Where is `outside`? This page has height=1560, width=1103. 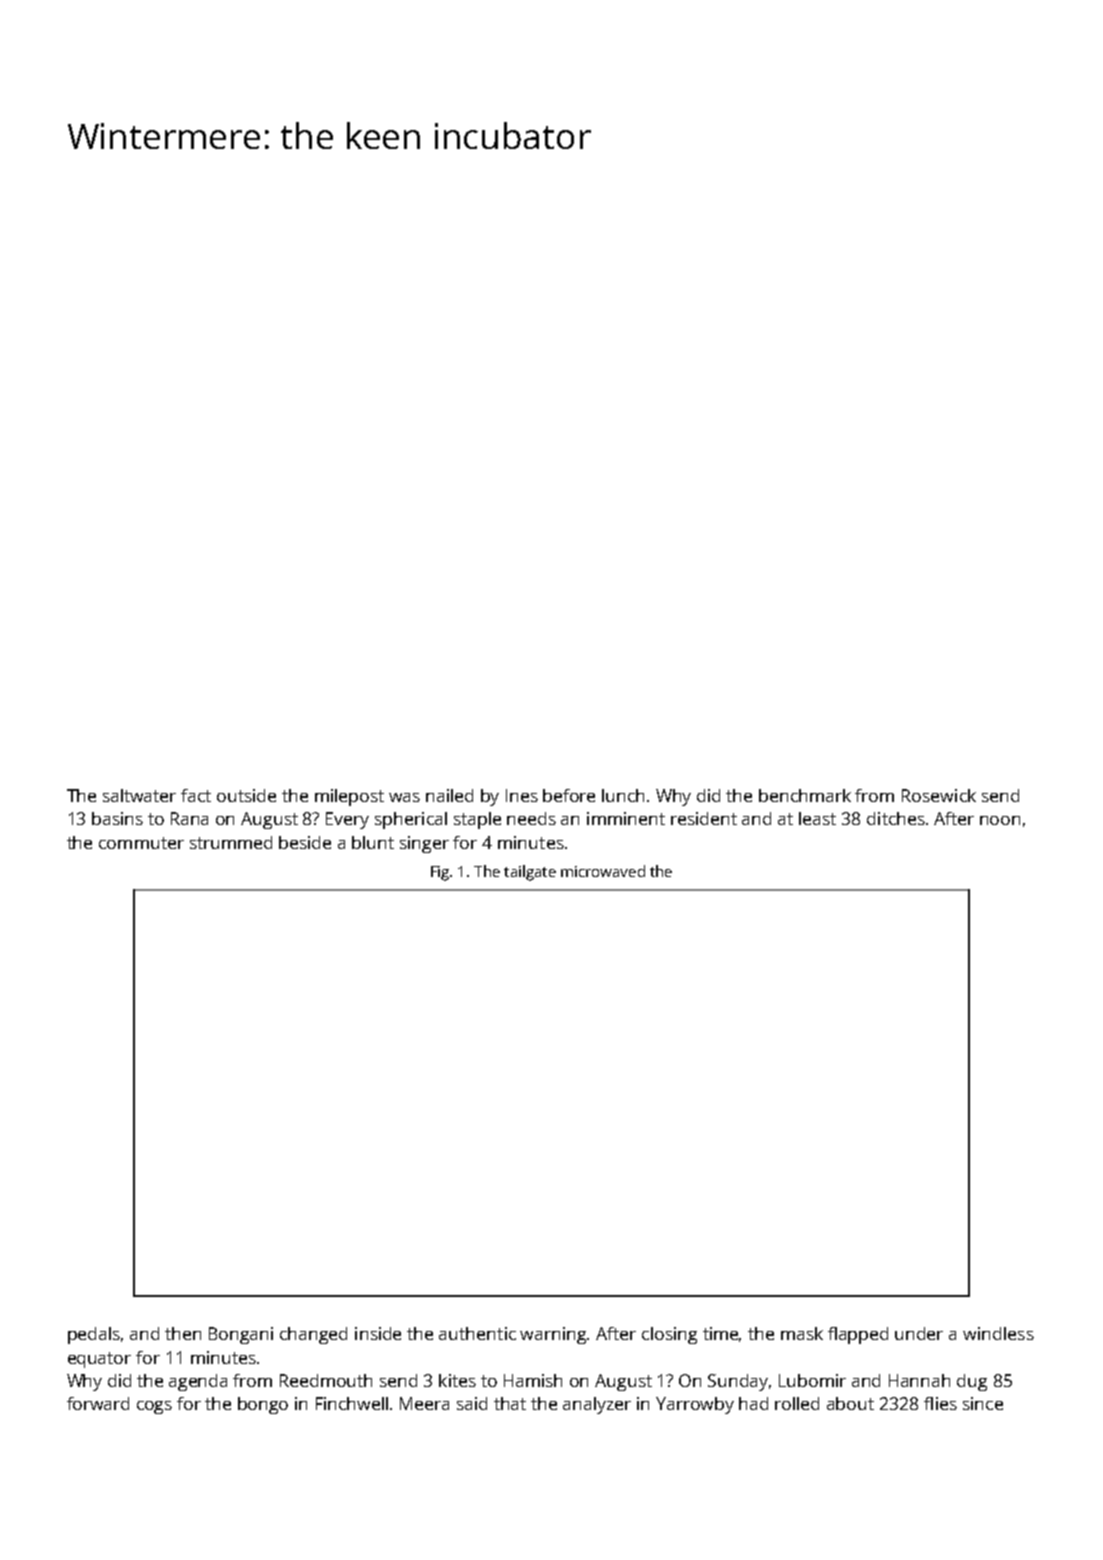 outside is located at coordinates (246, 795).
